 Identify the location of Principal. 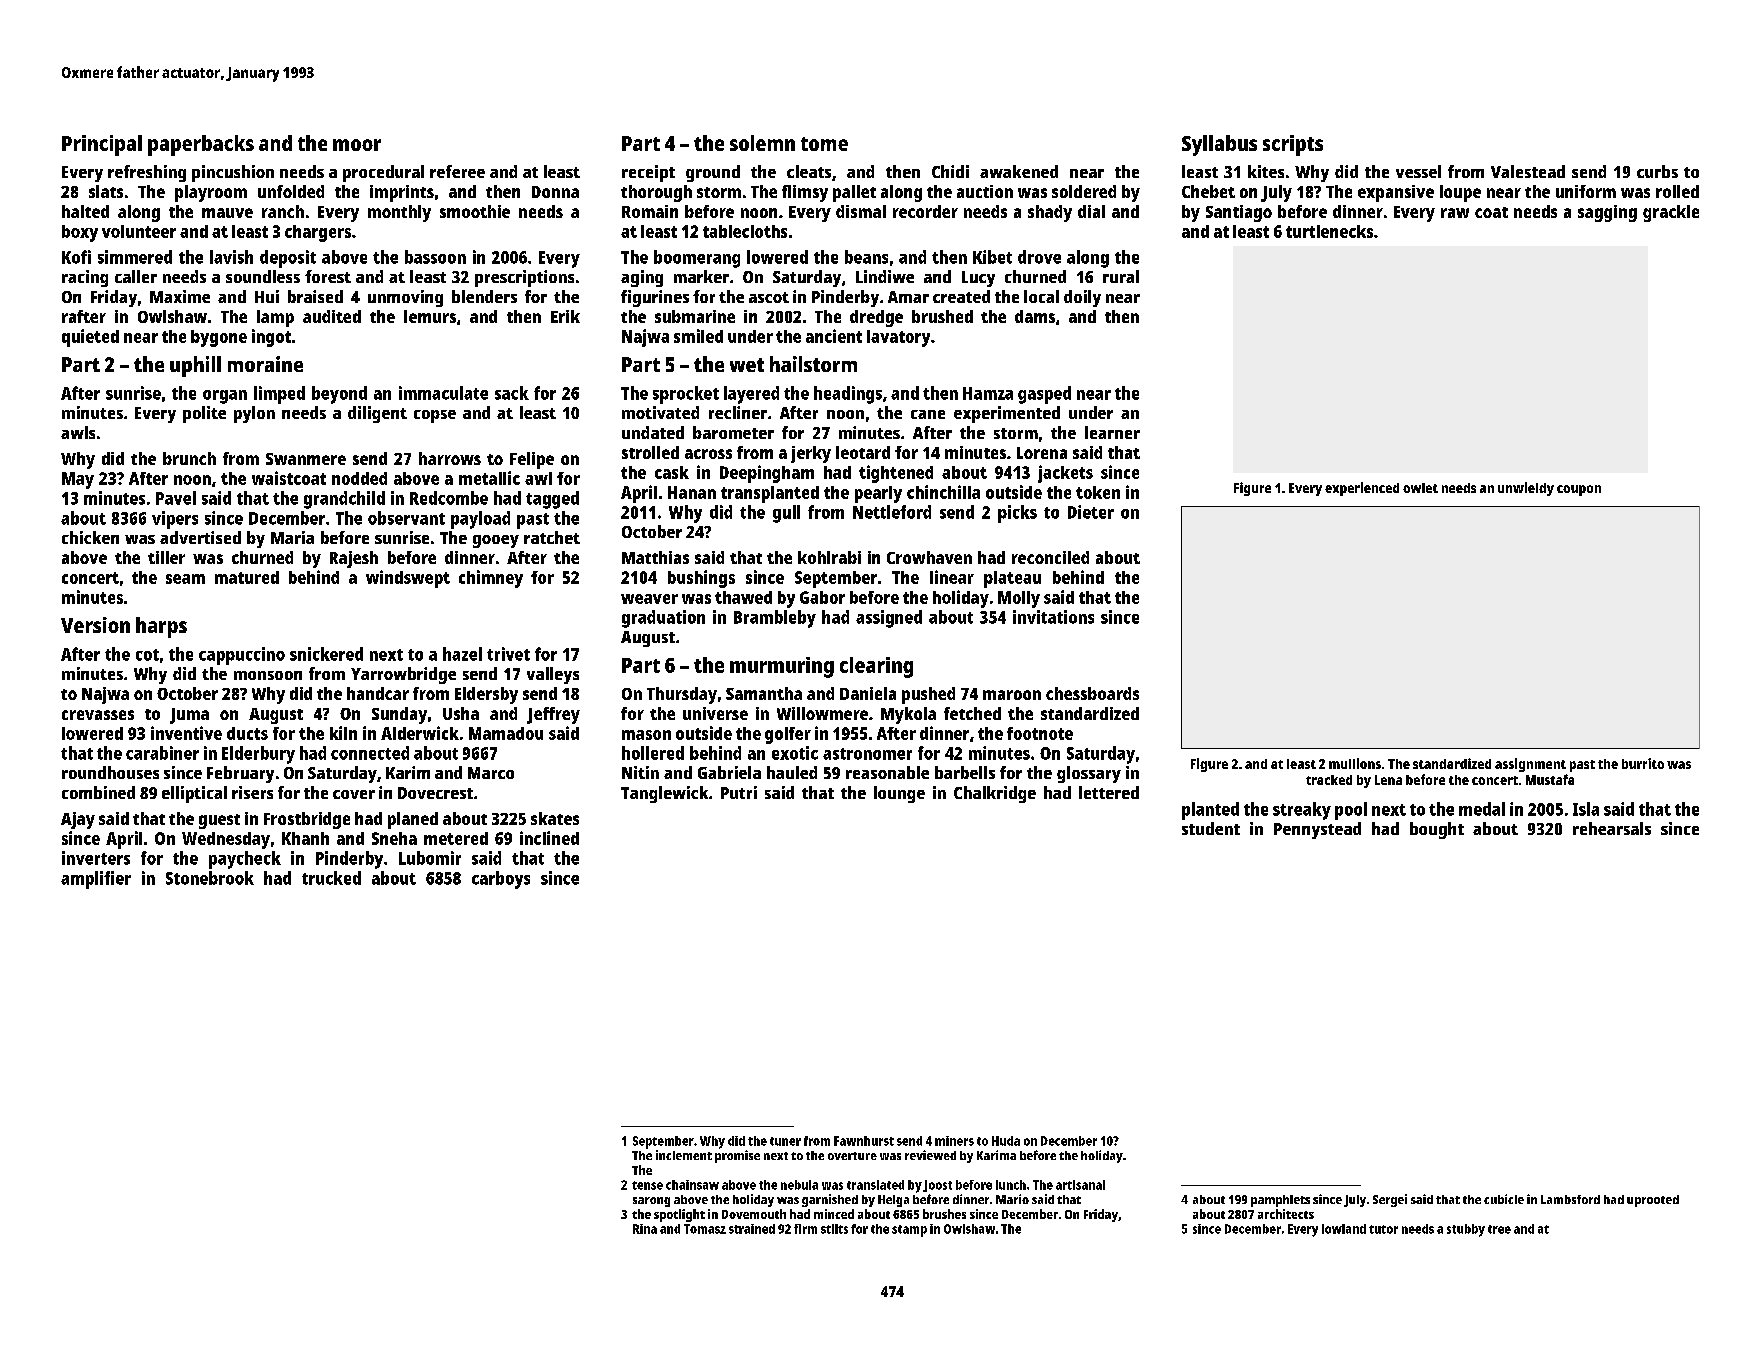
(102, 145).
